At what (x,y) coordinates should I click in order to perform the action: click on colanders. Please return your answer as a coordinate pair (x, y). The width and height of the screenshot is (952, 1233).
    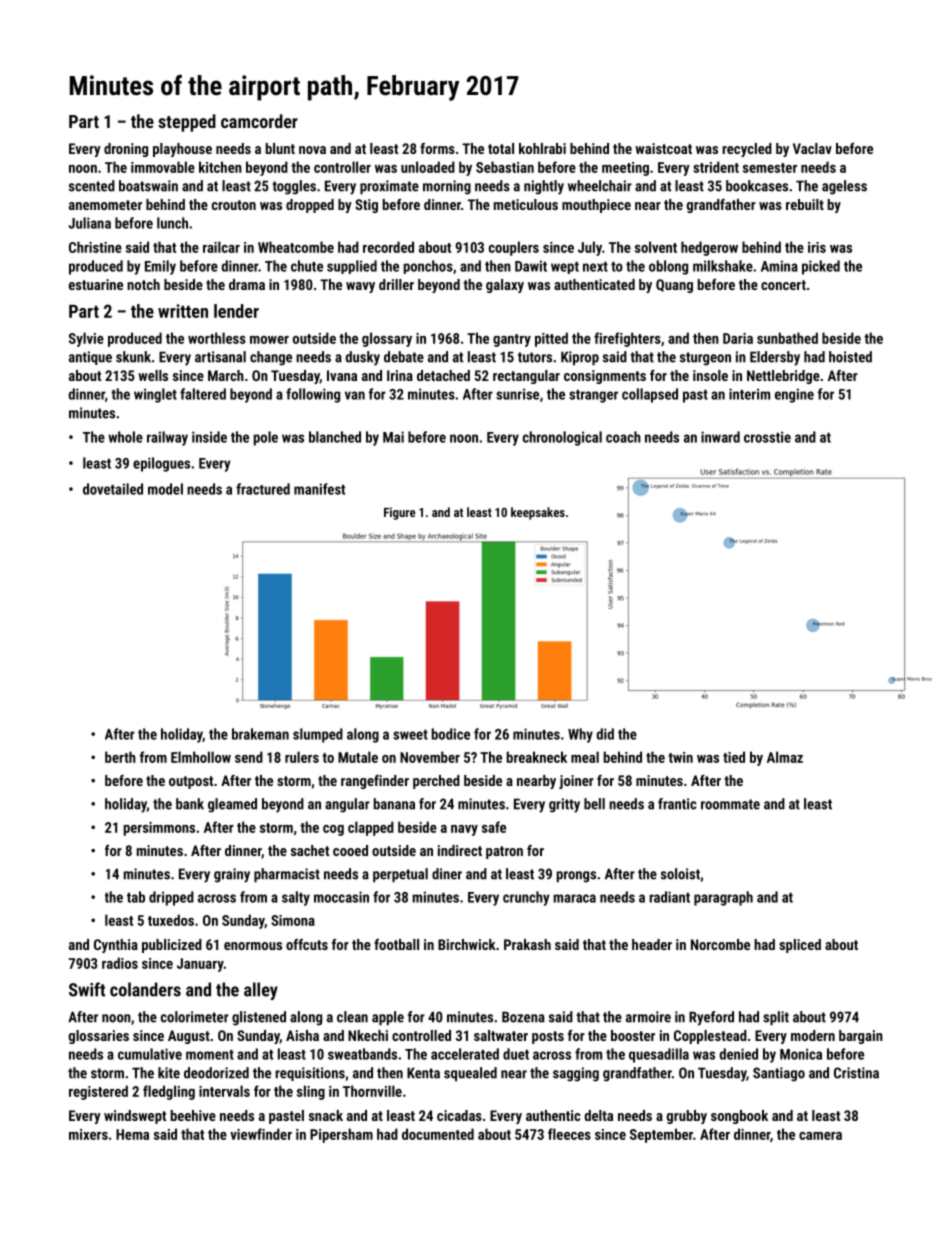
    Looking at the image, I should click on (145, 989).
